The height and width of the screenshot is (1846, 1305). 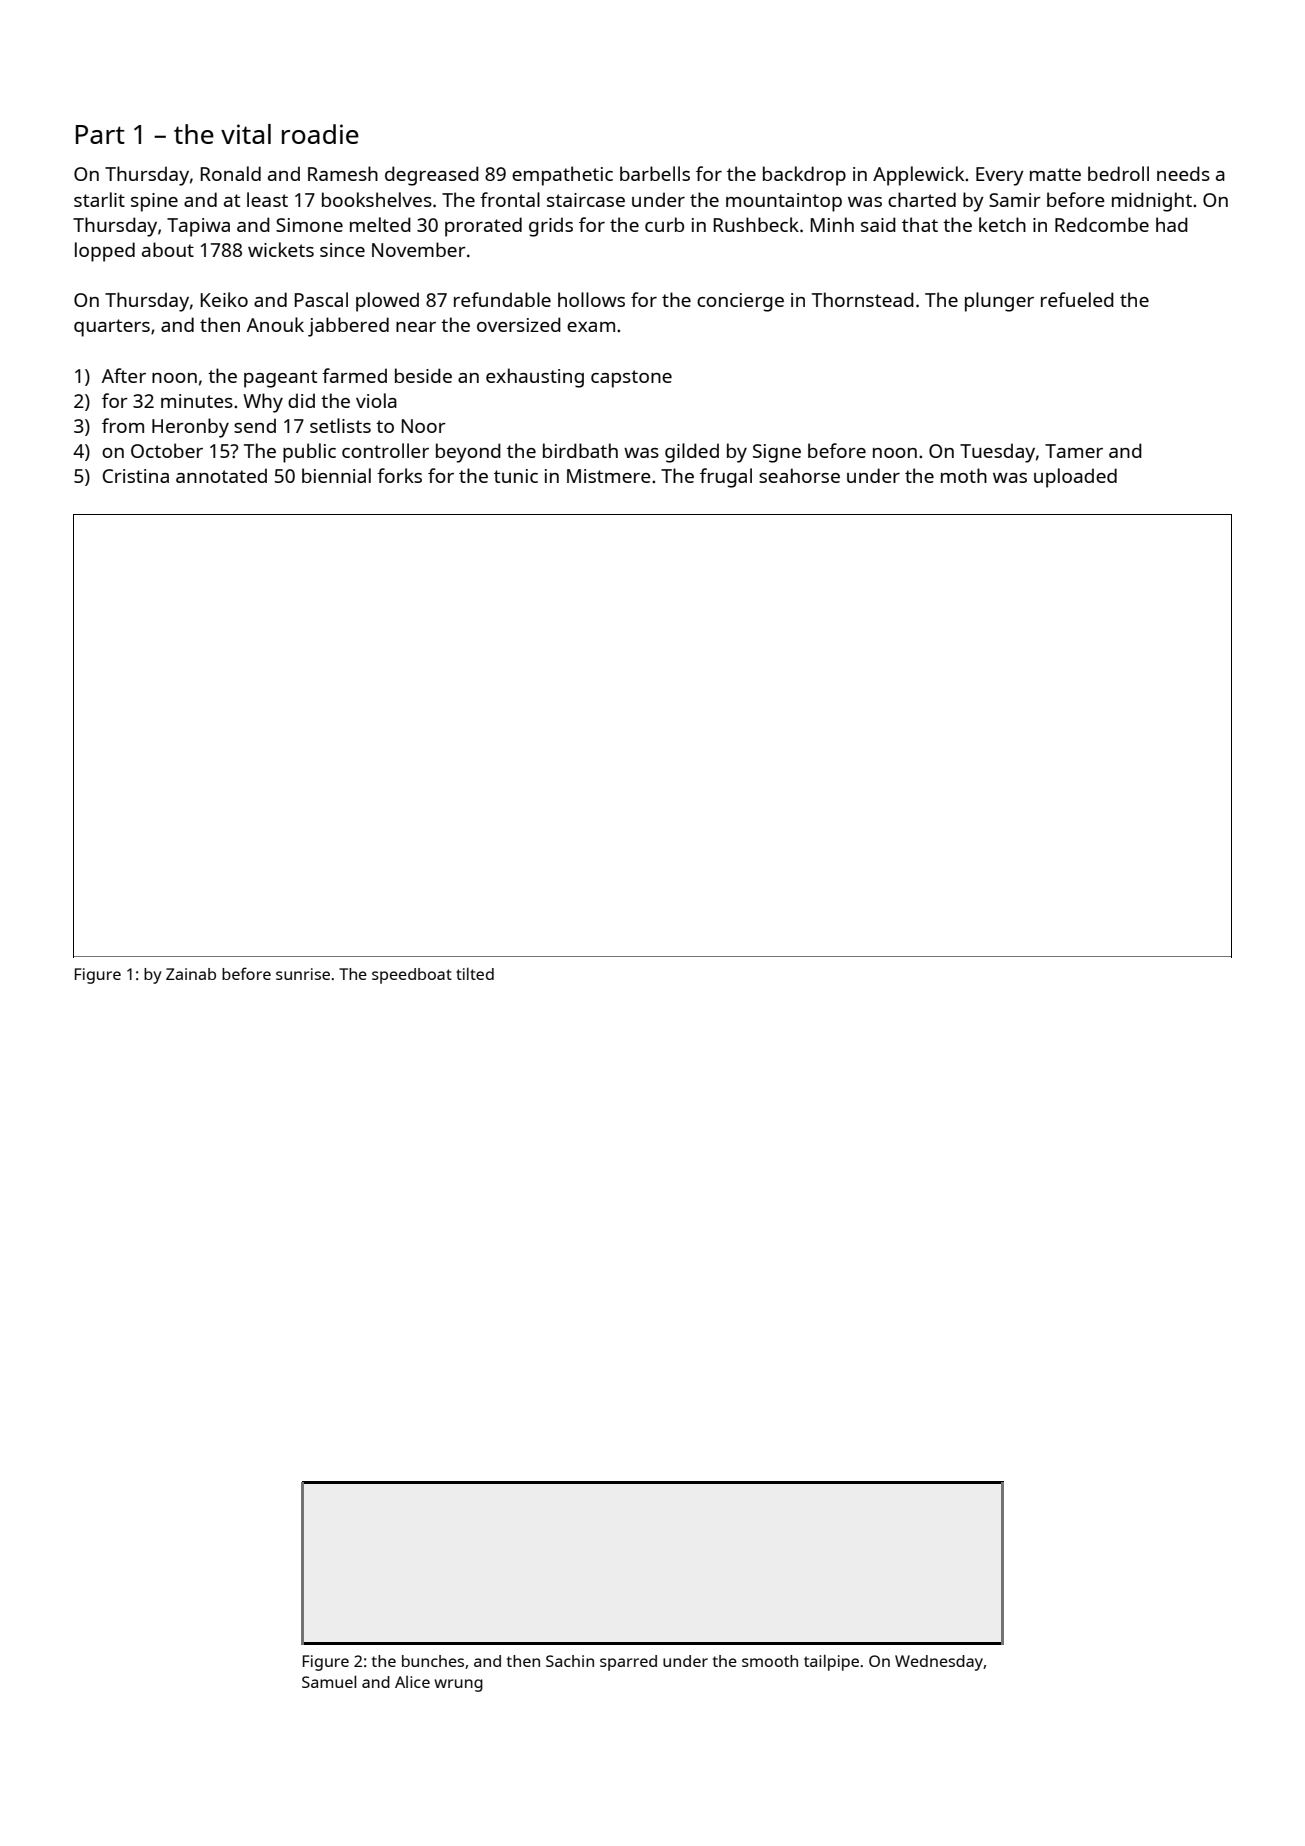 I want to click on tilted, so click(x=475, y=974).
